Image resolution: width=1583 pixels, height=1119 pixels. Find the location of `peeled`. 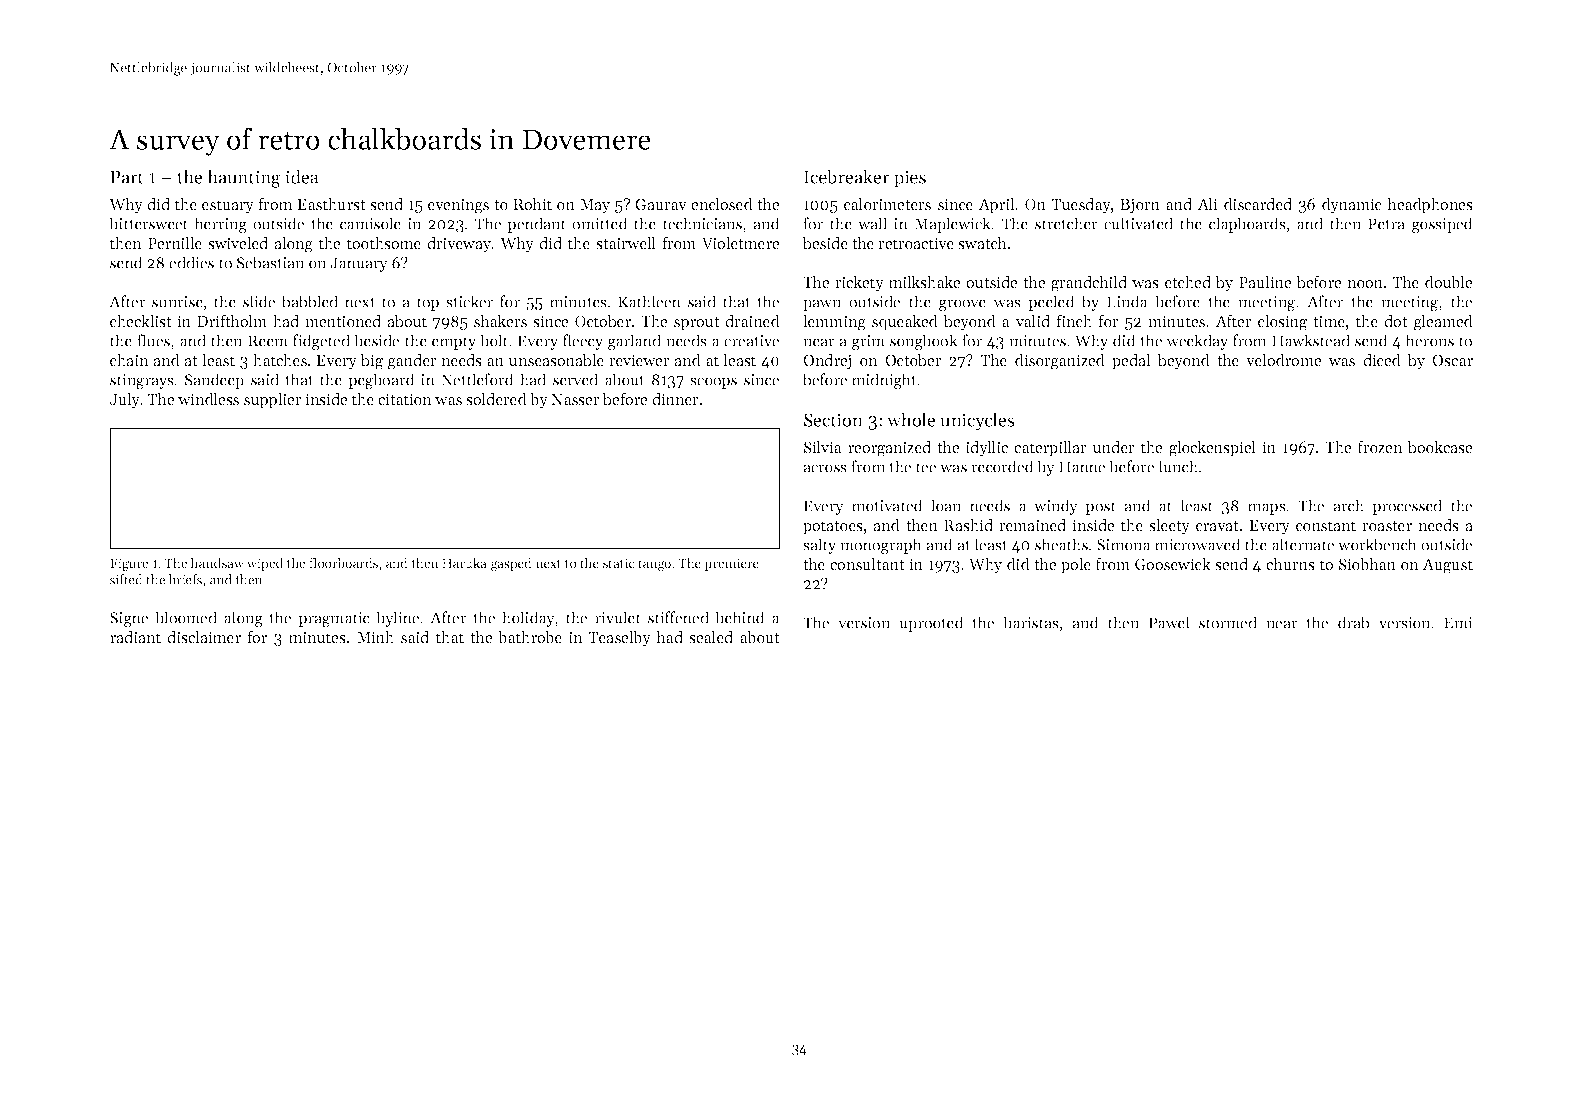

peeled is located at coordinates (1051, 303).
